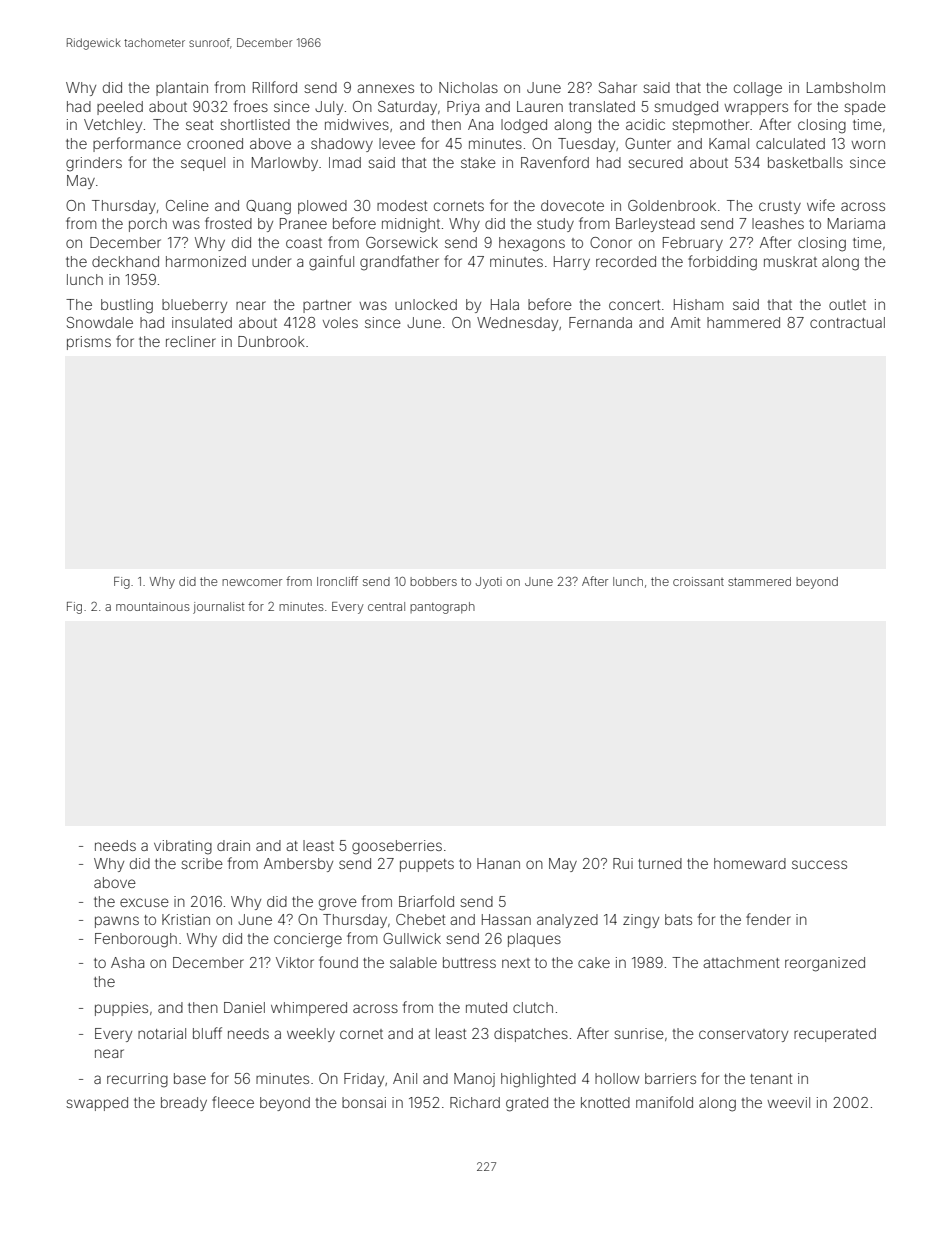 This screenshot has height=1233, width=952. Describe the element at coordinates (117, 922) in the screenshot. I see `pawns` at that location.
